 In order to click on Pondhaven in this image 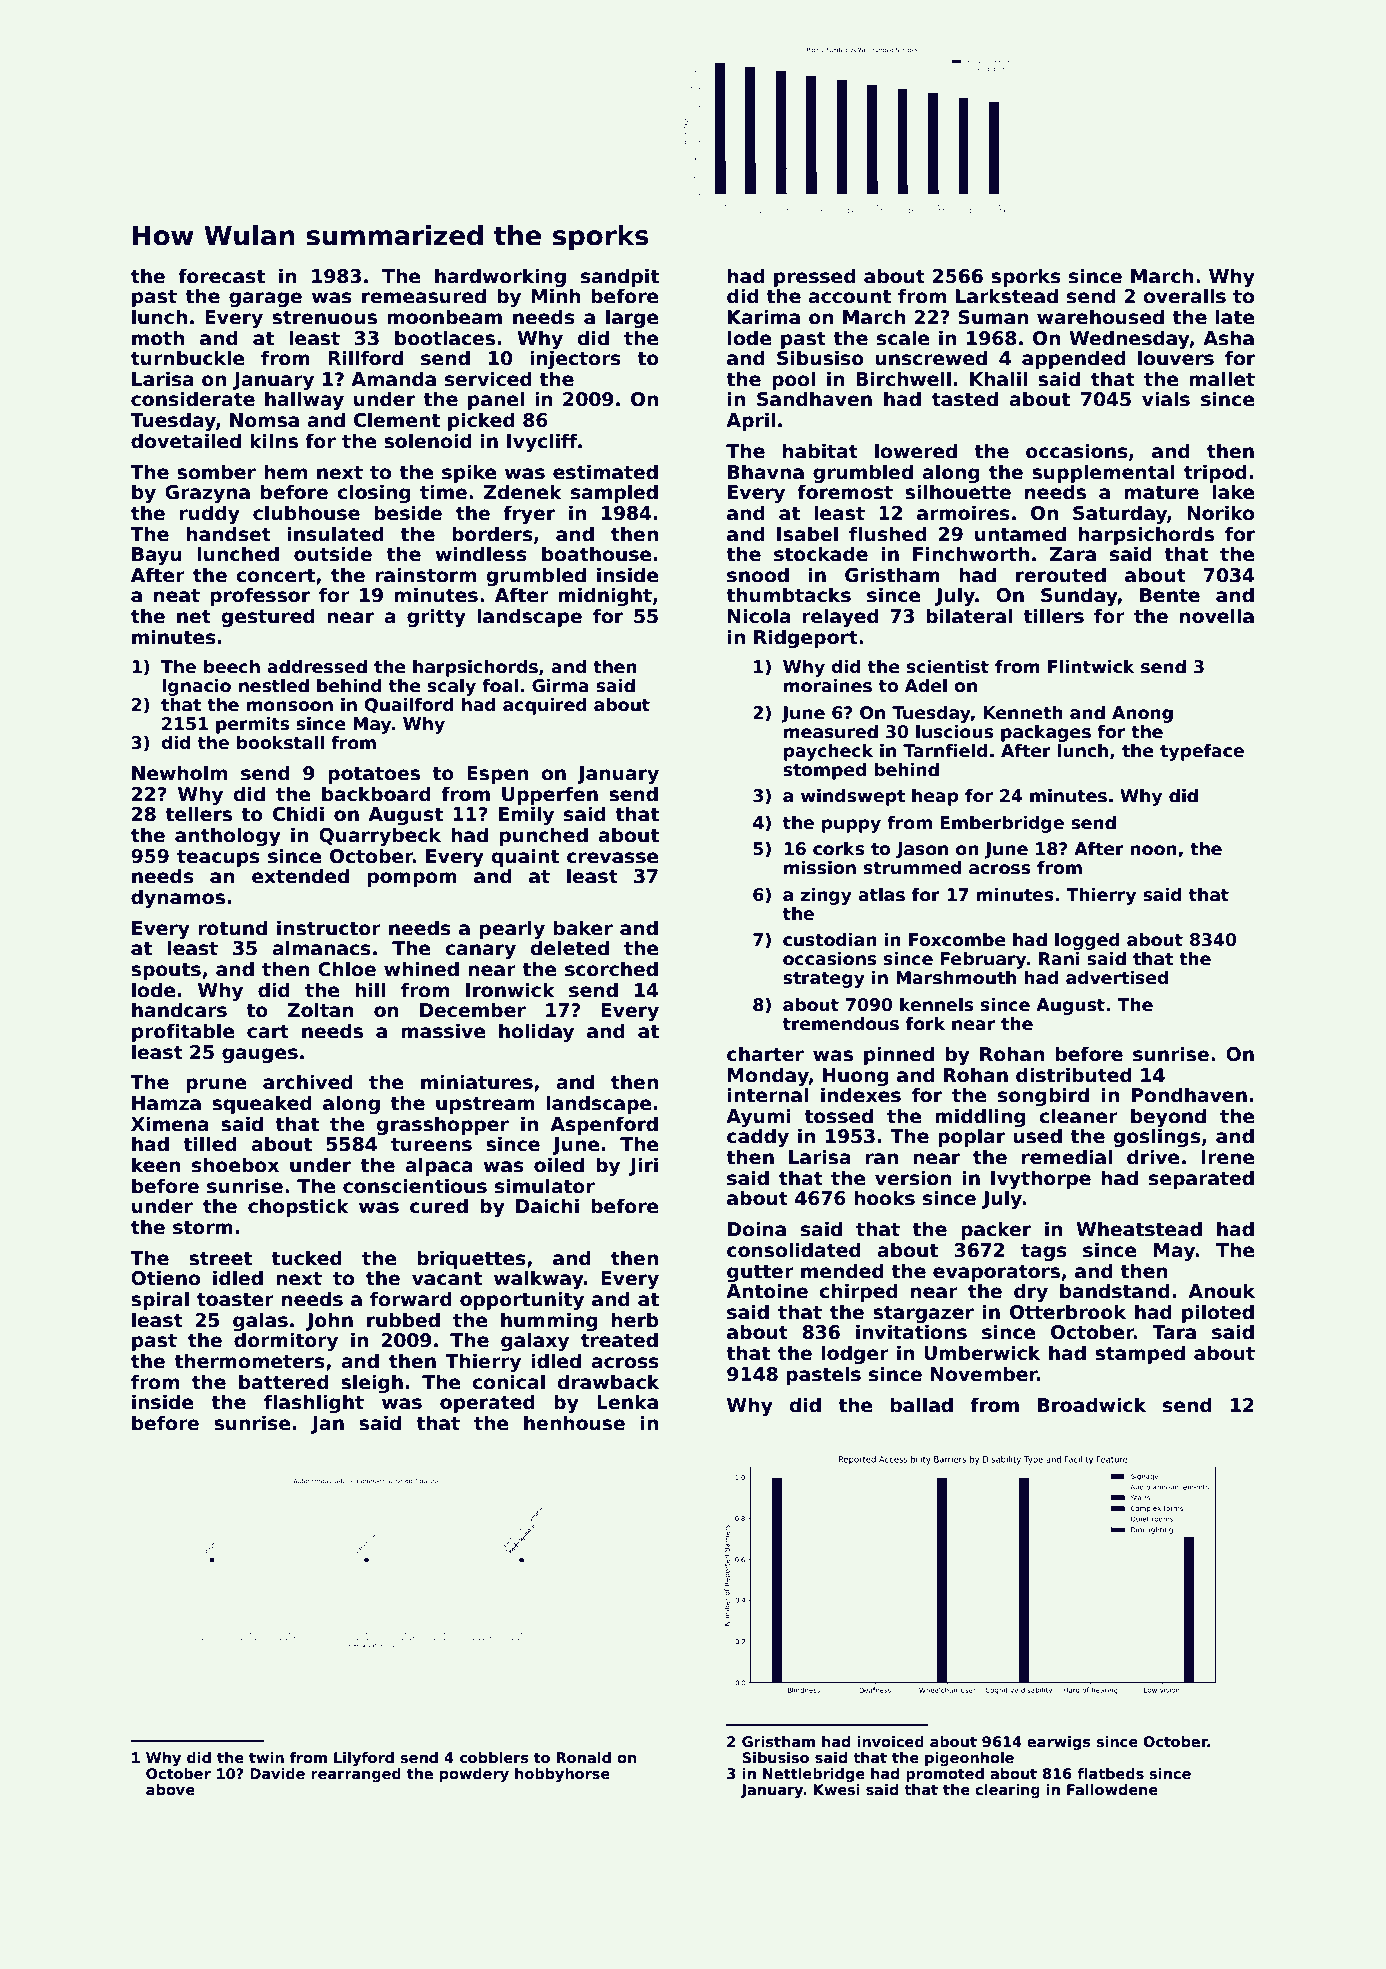, I will do `click(1189, 1095)`.
